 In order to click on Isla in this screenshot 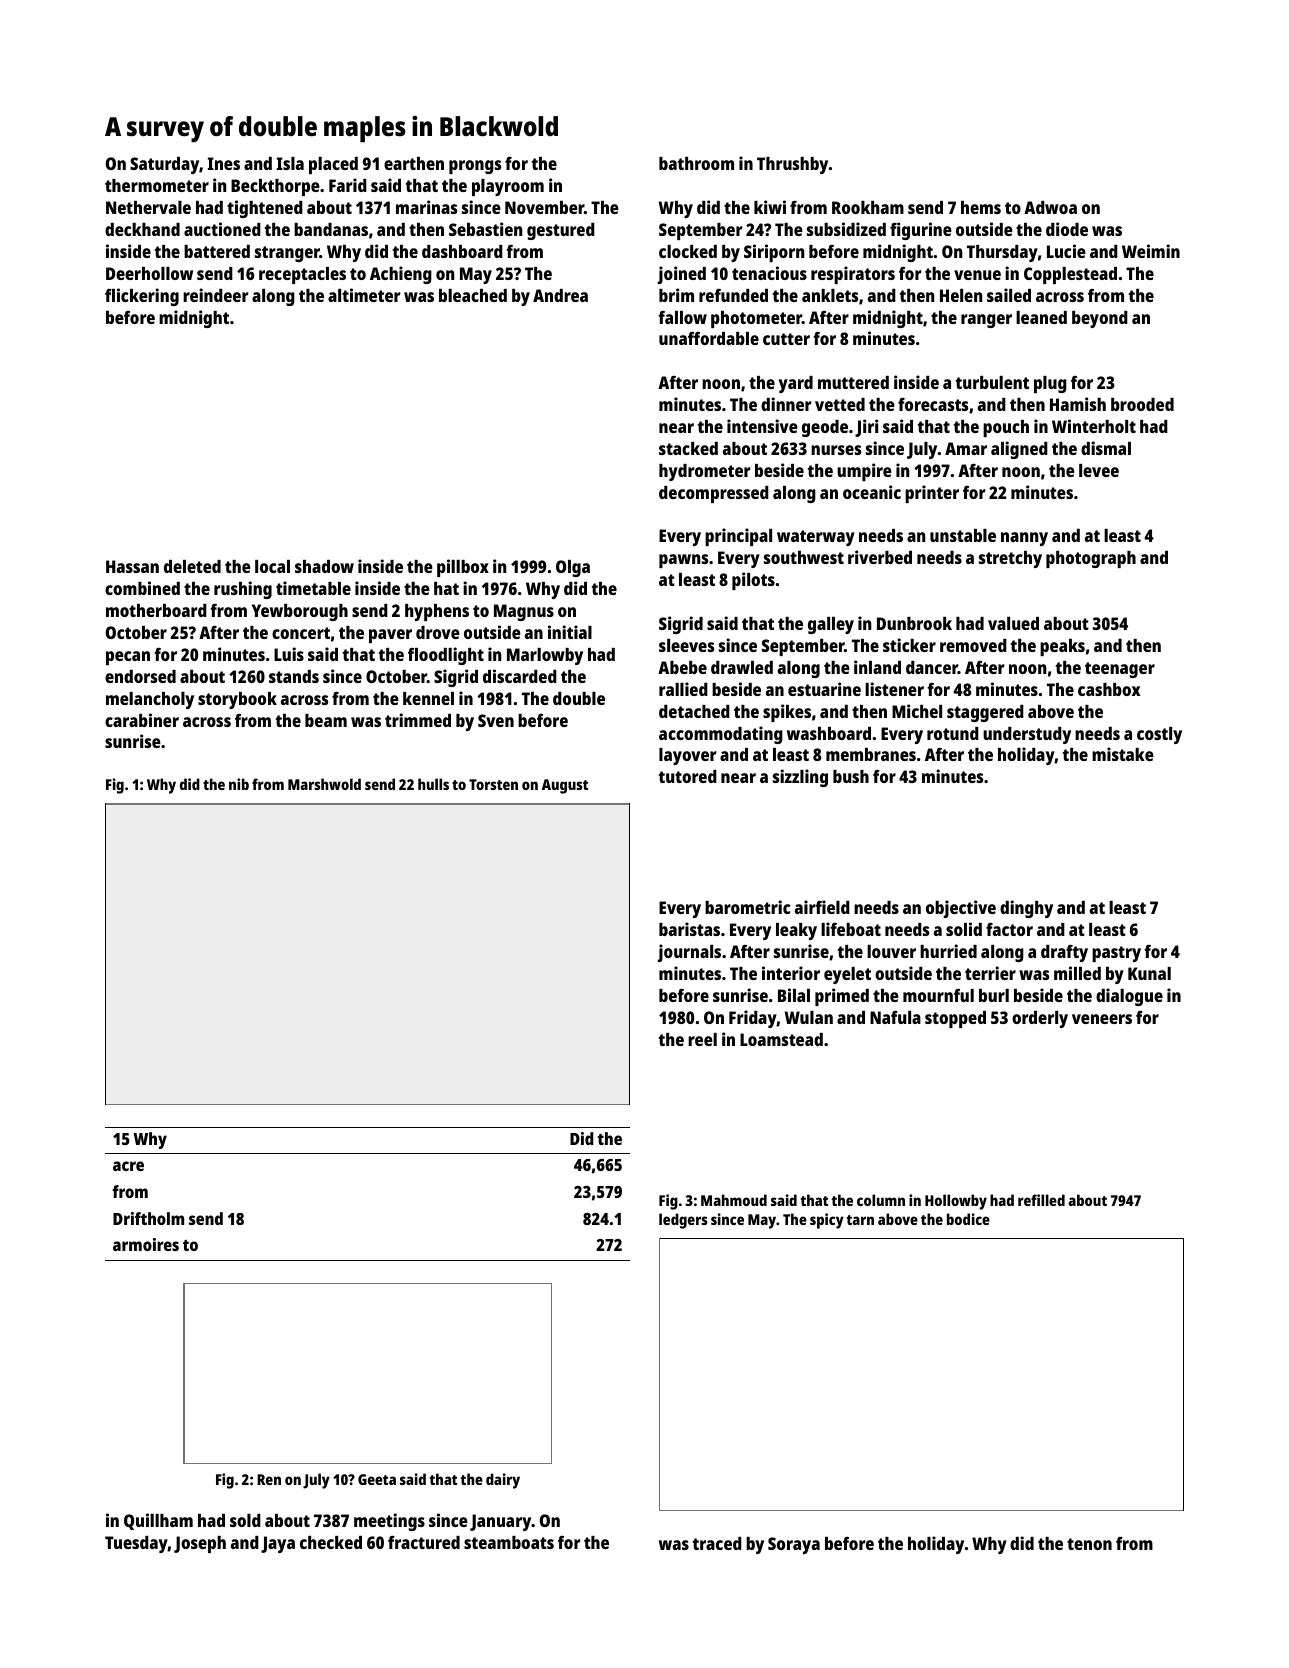, I will do `click(290, 163)`.
